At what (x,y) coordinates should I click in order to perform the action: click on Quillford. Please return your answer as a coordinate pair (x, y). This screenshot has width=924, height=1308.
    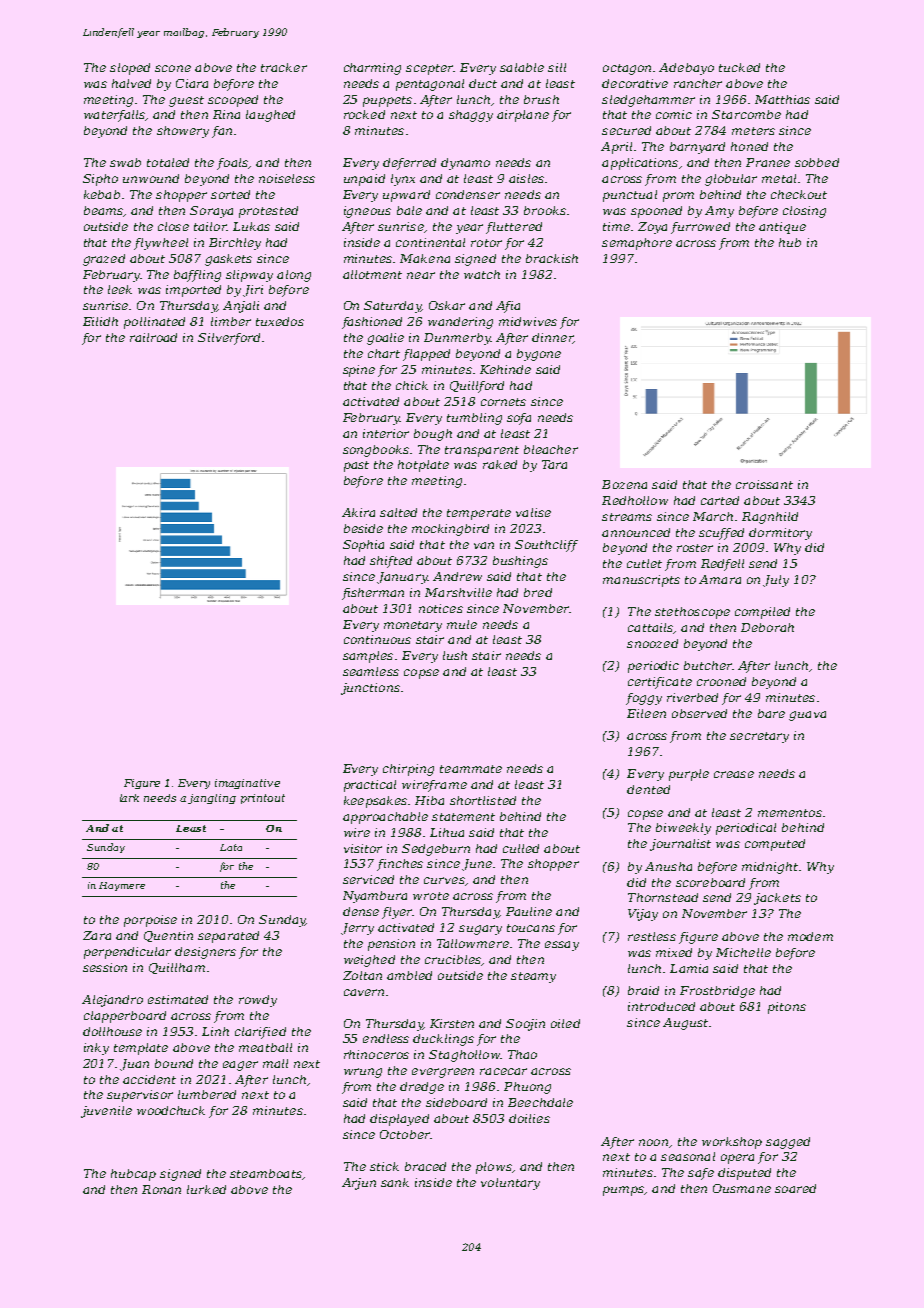
    Looking at the image, I should click on (477, 387).
